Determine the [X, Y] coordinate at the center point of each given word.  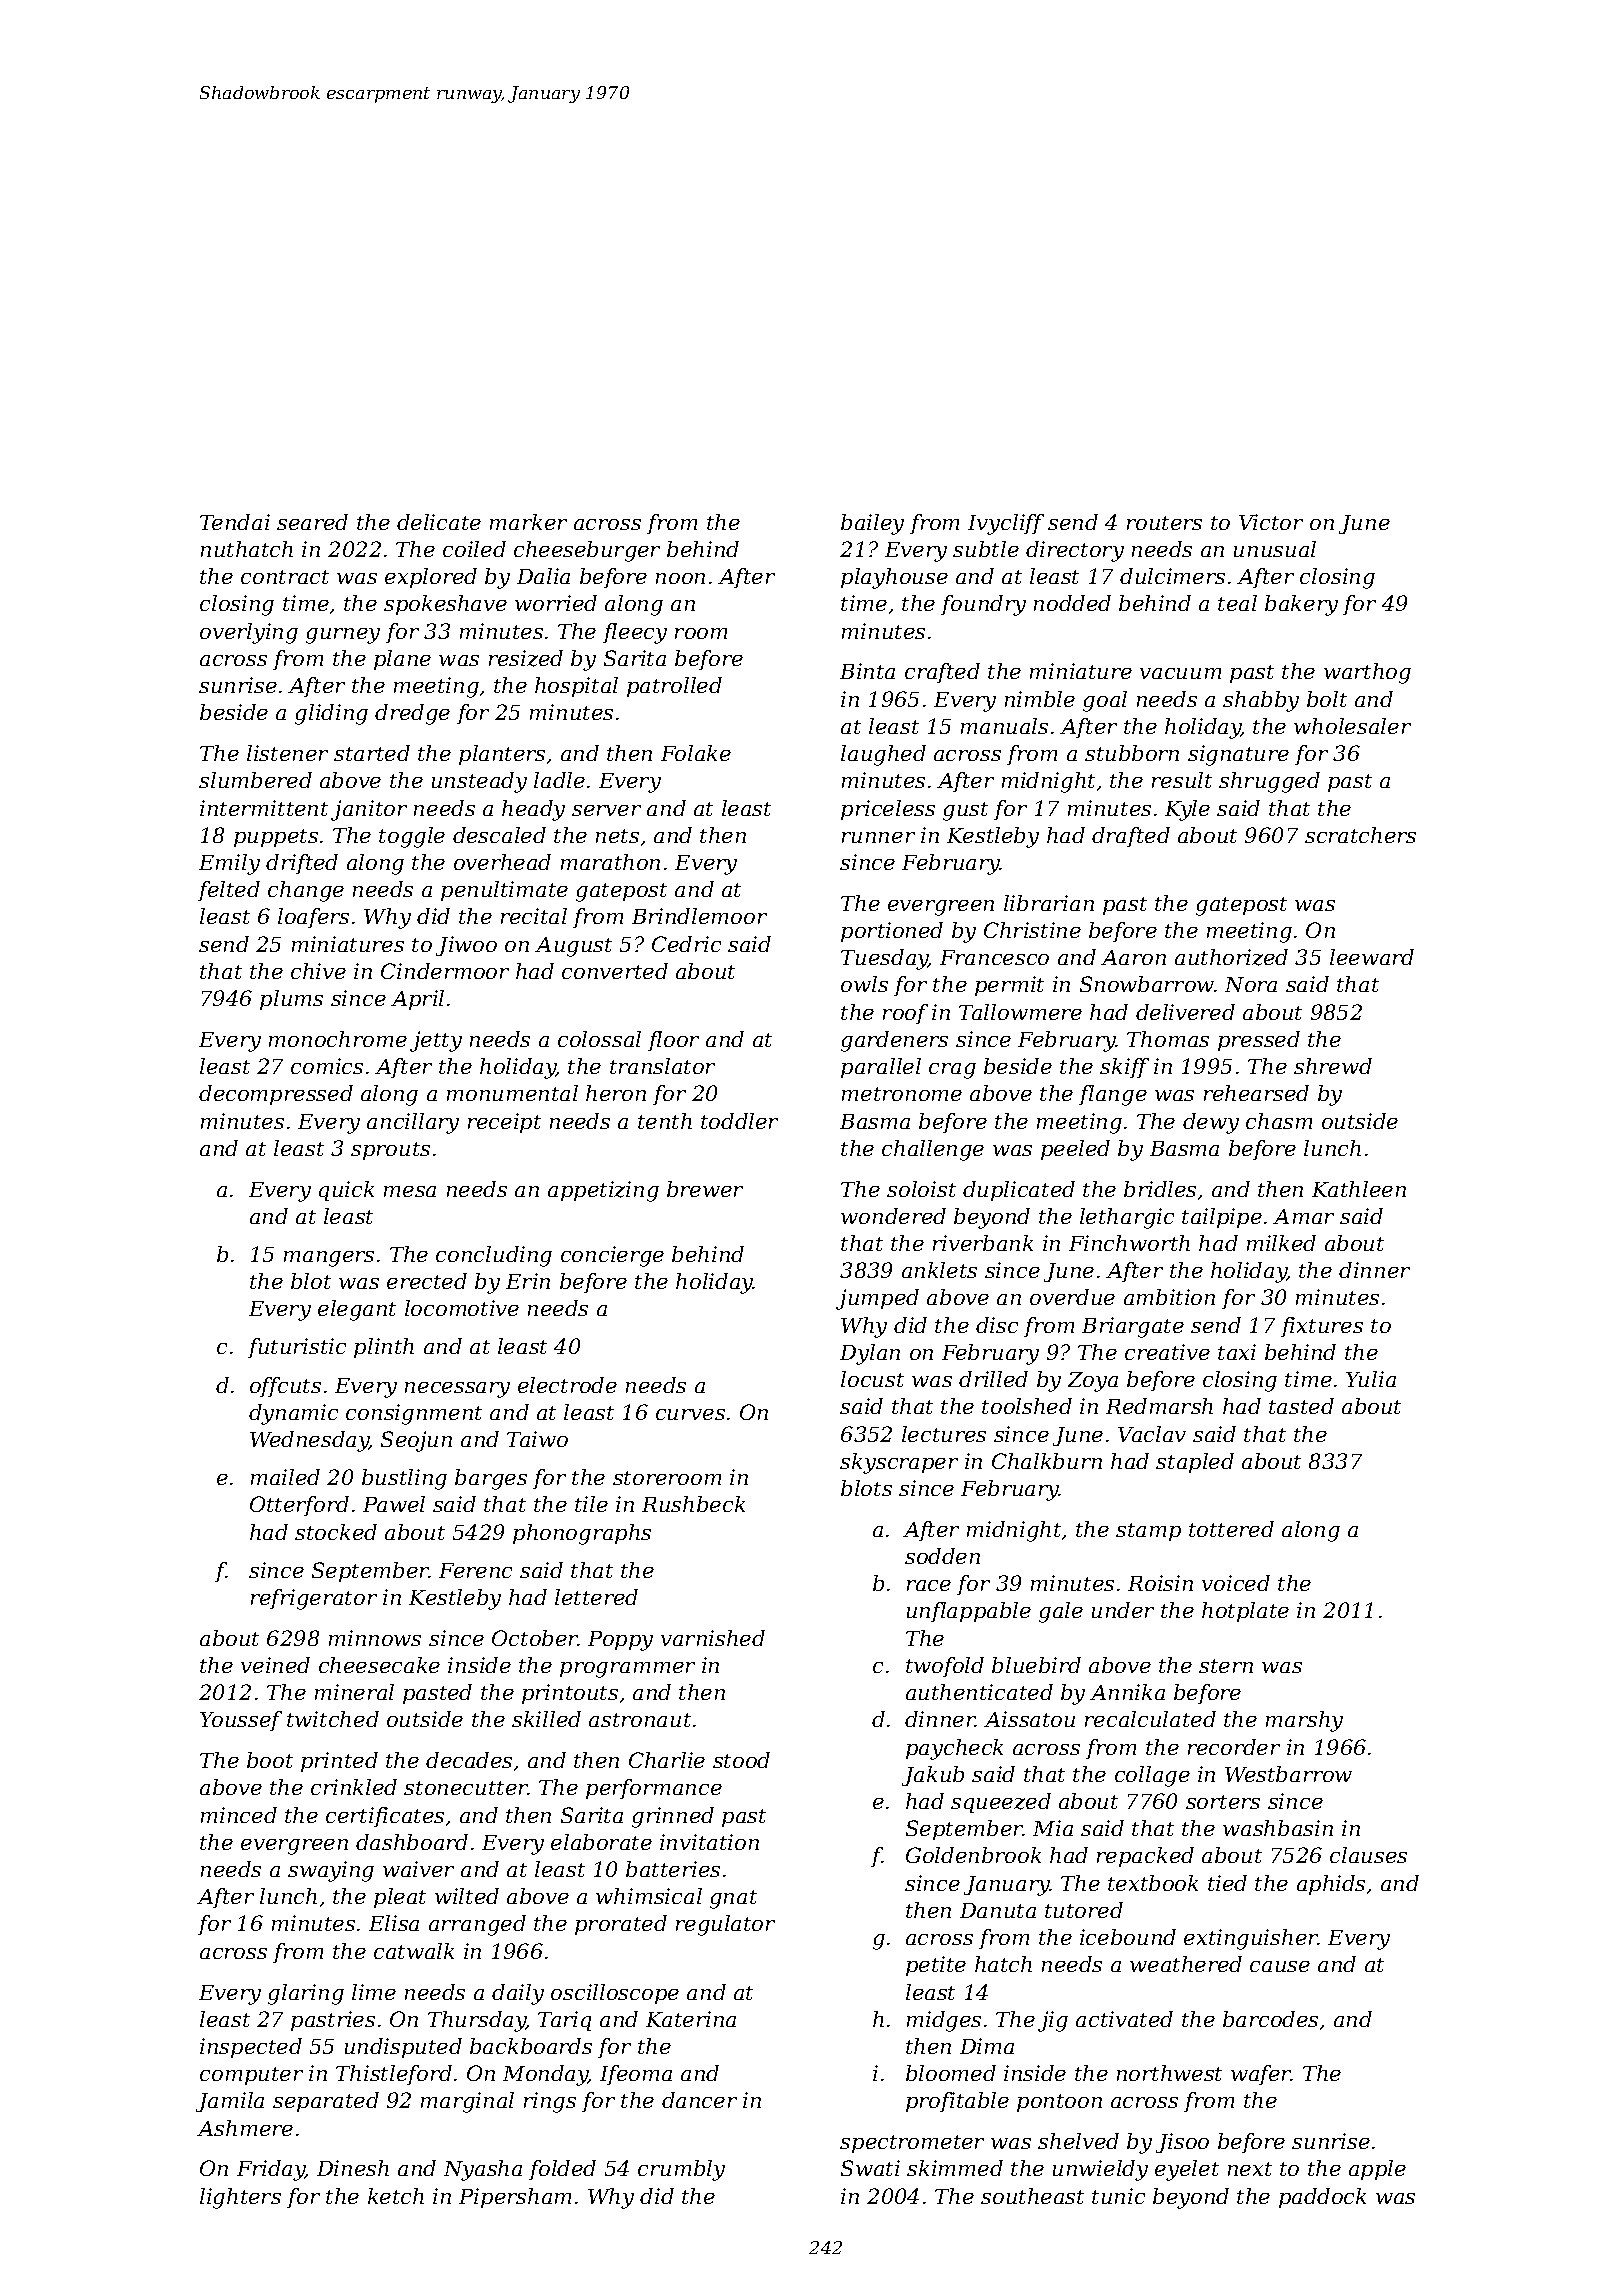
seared [312, 522]
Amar [1303, 1216]
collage [1152, 1776]
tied [1227, 1883]
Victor [1271, 522]
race [929, 1585]
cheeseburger [587, 551]
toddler [739, 1121]
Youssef [241, 1721]
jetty [436, 1041]
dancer [699, 2100]
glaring [306, 1994]
